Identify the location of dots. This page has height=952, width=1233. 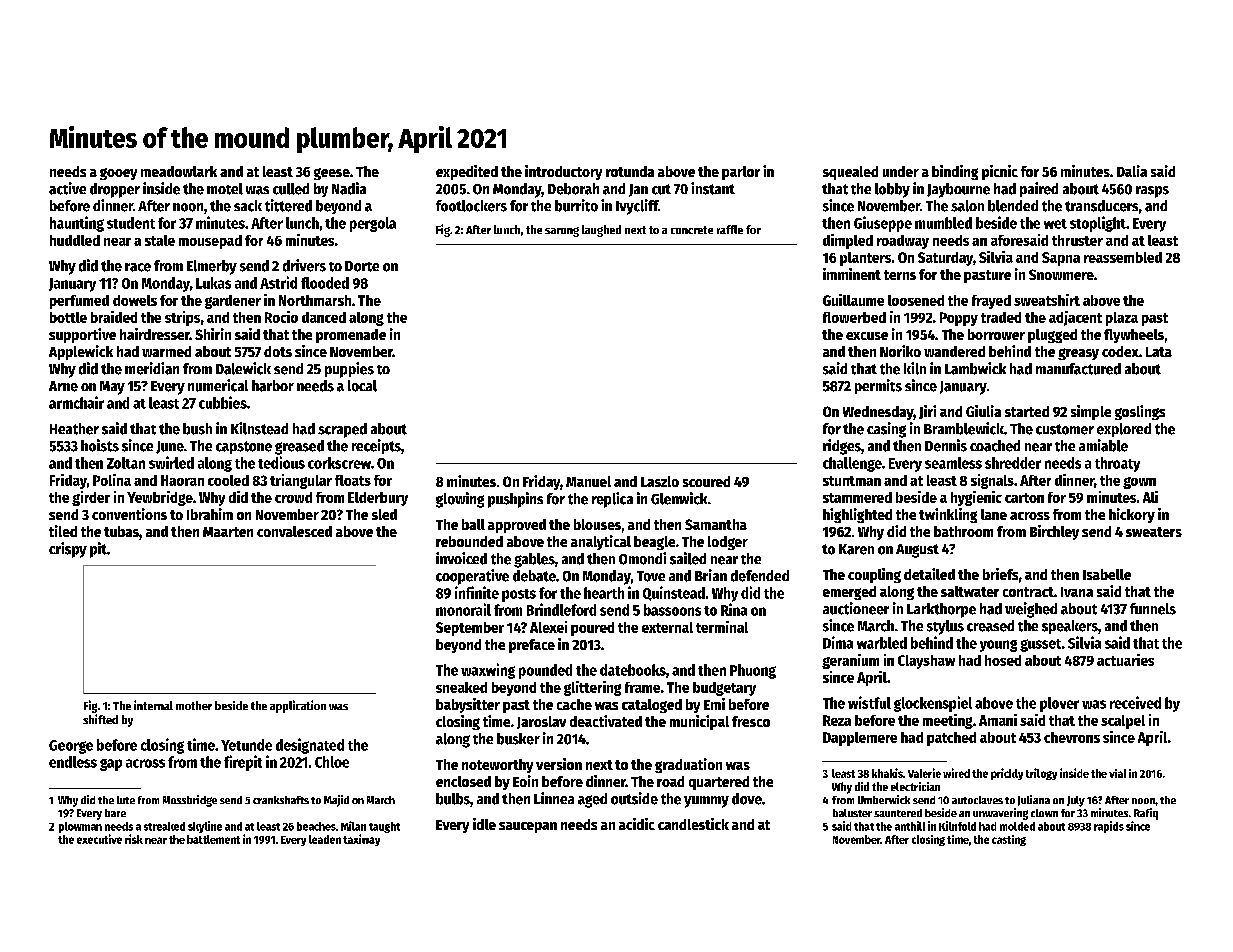
(278, 351).
